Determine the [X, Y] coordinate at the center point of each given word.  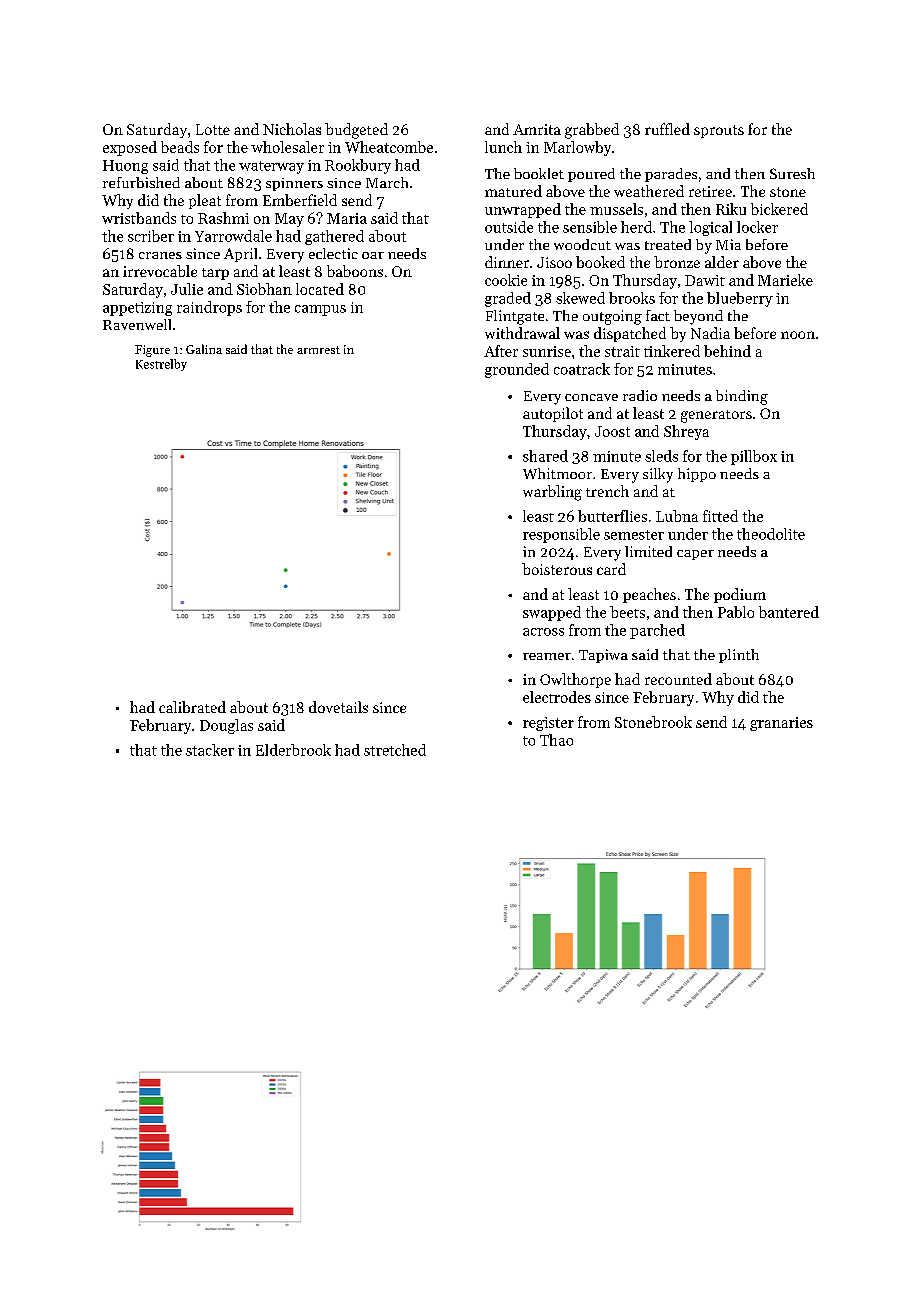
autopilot [553, 414]
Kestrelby [161, 365]
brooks [632, 298]
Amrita [537, 129]
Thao [556, 740]
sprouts [719, 131]
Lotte [213, 129]
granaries [781, 724]
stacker [210, 750]
